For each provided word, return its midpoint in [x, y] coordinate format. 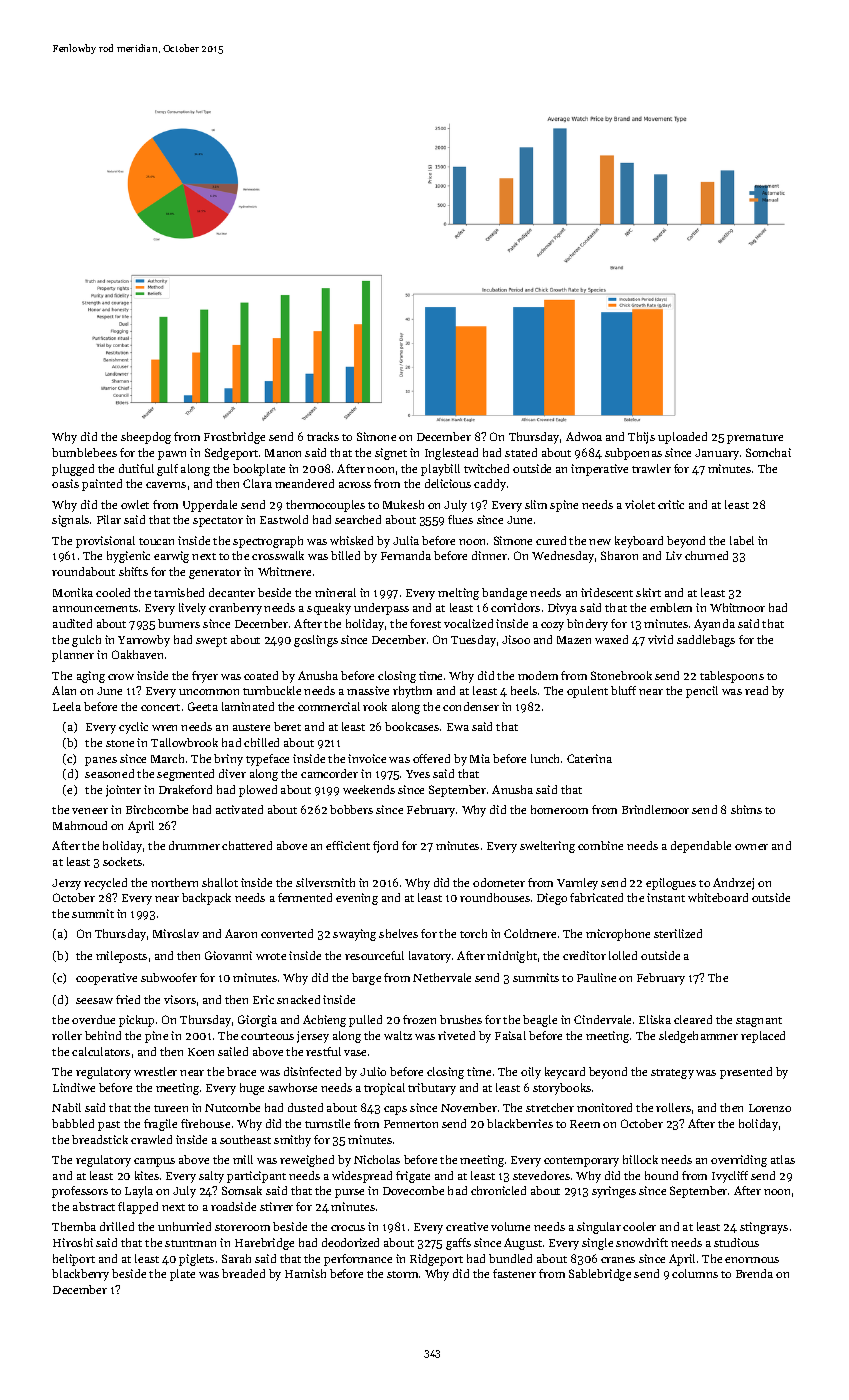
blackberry [80, 1275]
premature [755, 439]
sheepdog [146, 438]
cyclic [133, 728]
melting [458, 594]
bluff [623, 690]
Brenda [754, 1273]
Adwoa [584, 436]
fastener [514, 1273]
